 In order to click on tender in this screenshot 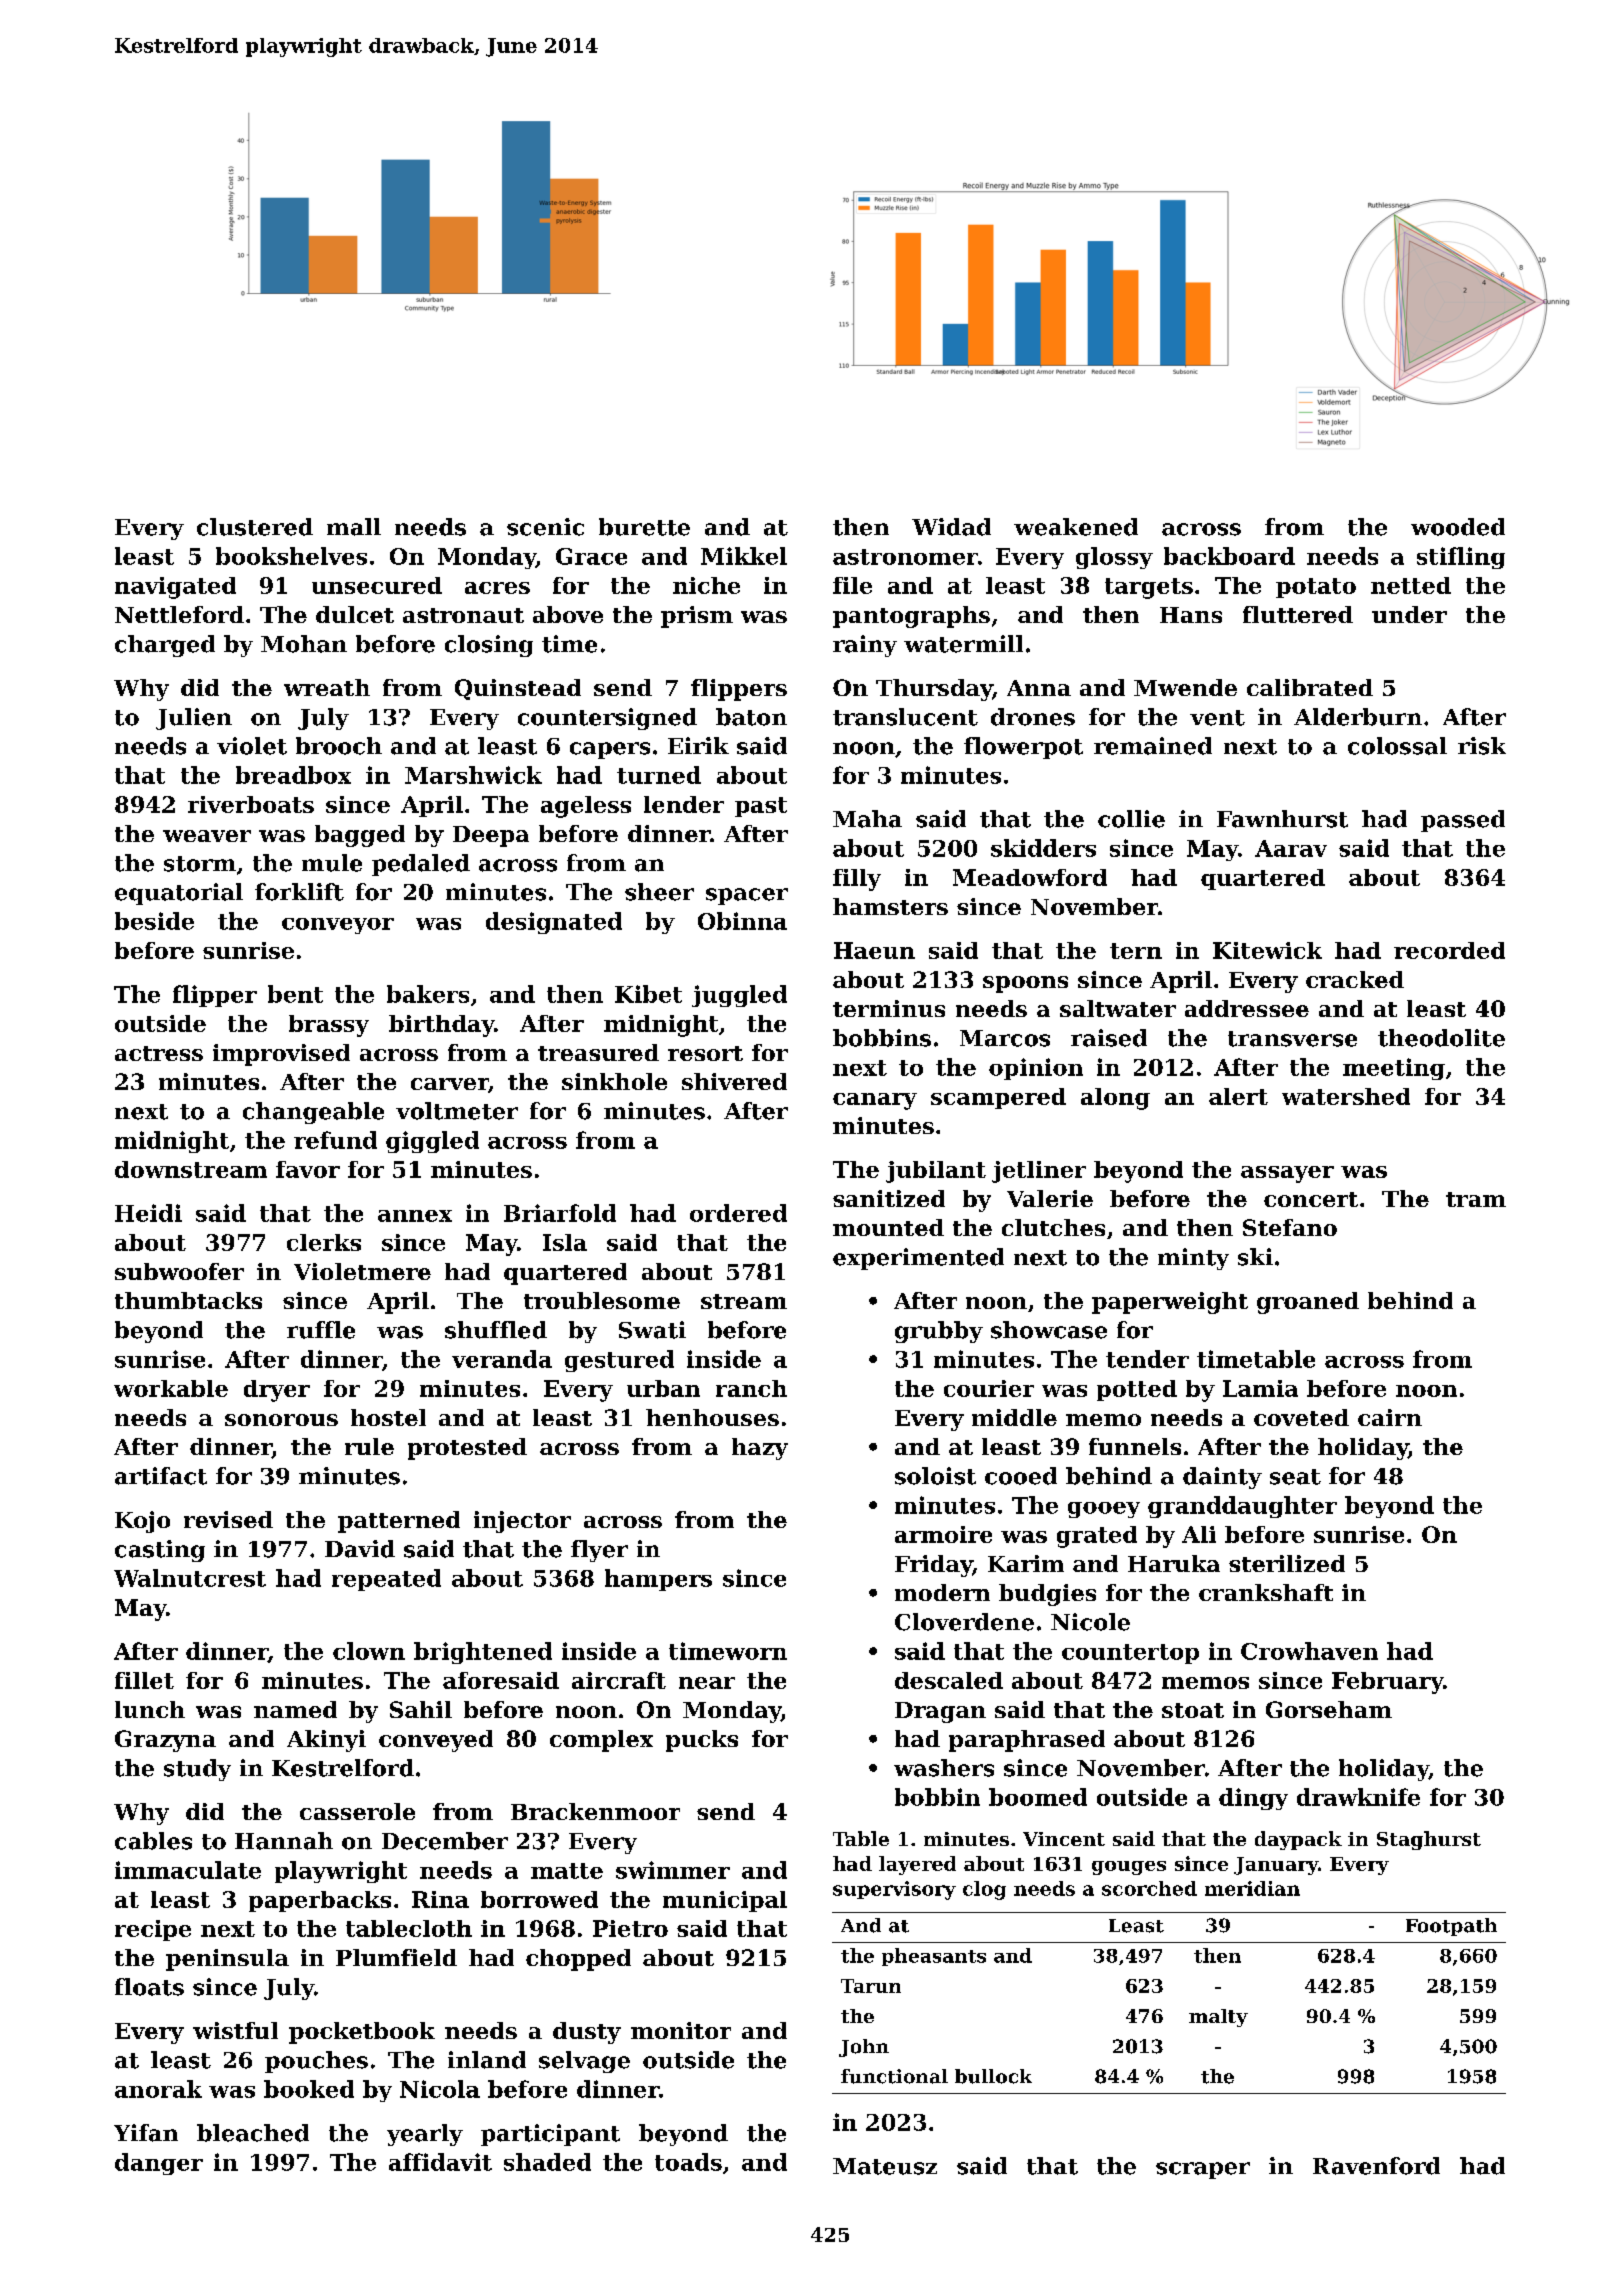, I will do `click(1147, 1359)`.
